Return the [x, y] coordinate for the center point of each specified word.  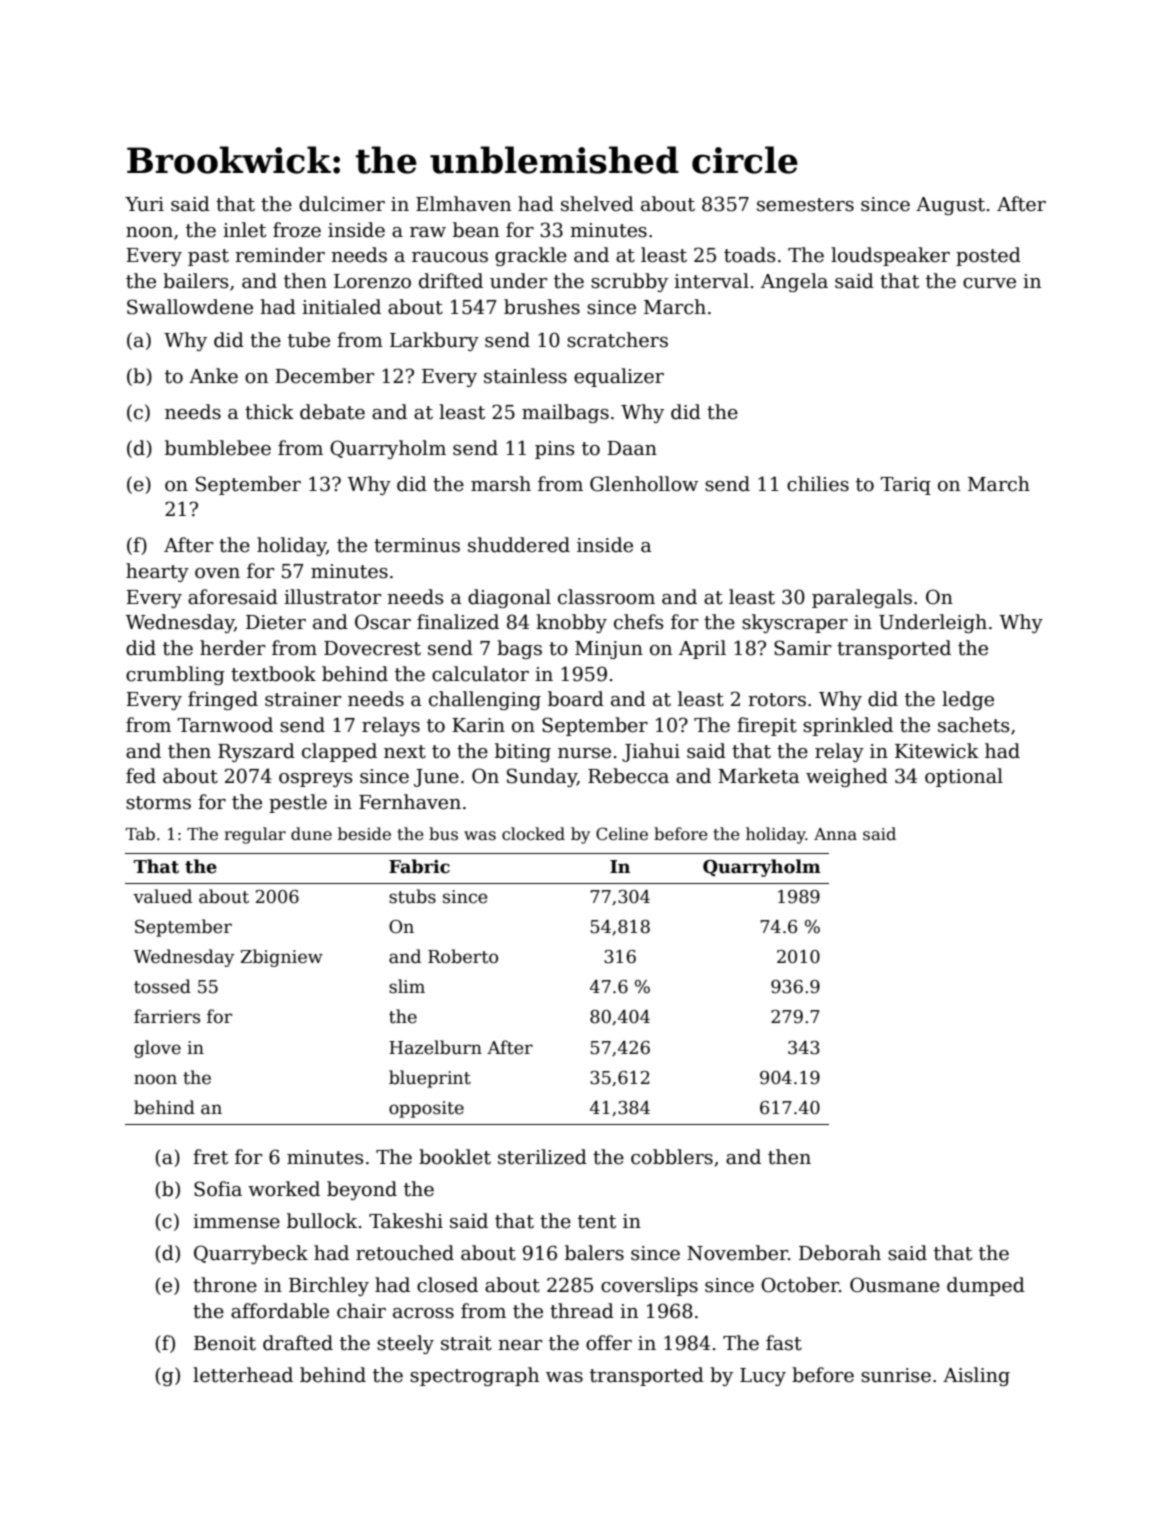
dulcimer [342, 204]
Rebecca [628, 776]
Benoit [225, 1343]
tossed [162, 986]
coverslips [649, 1286]
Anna [835, 834]
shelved [597, 204]
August [950, 206]
